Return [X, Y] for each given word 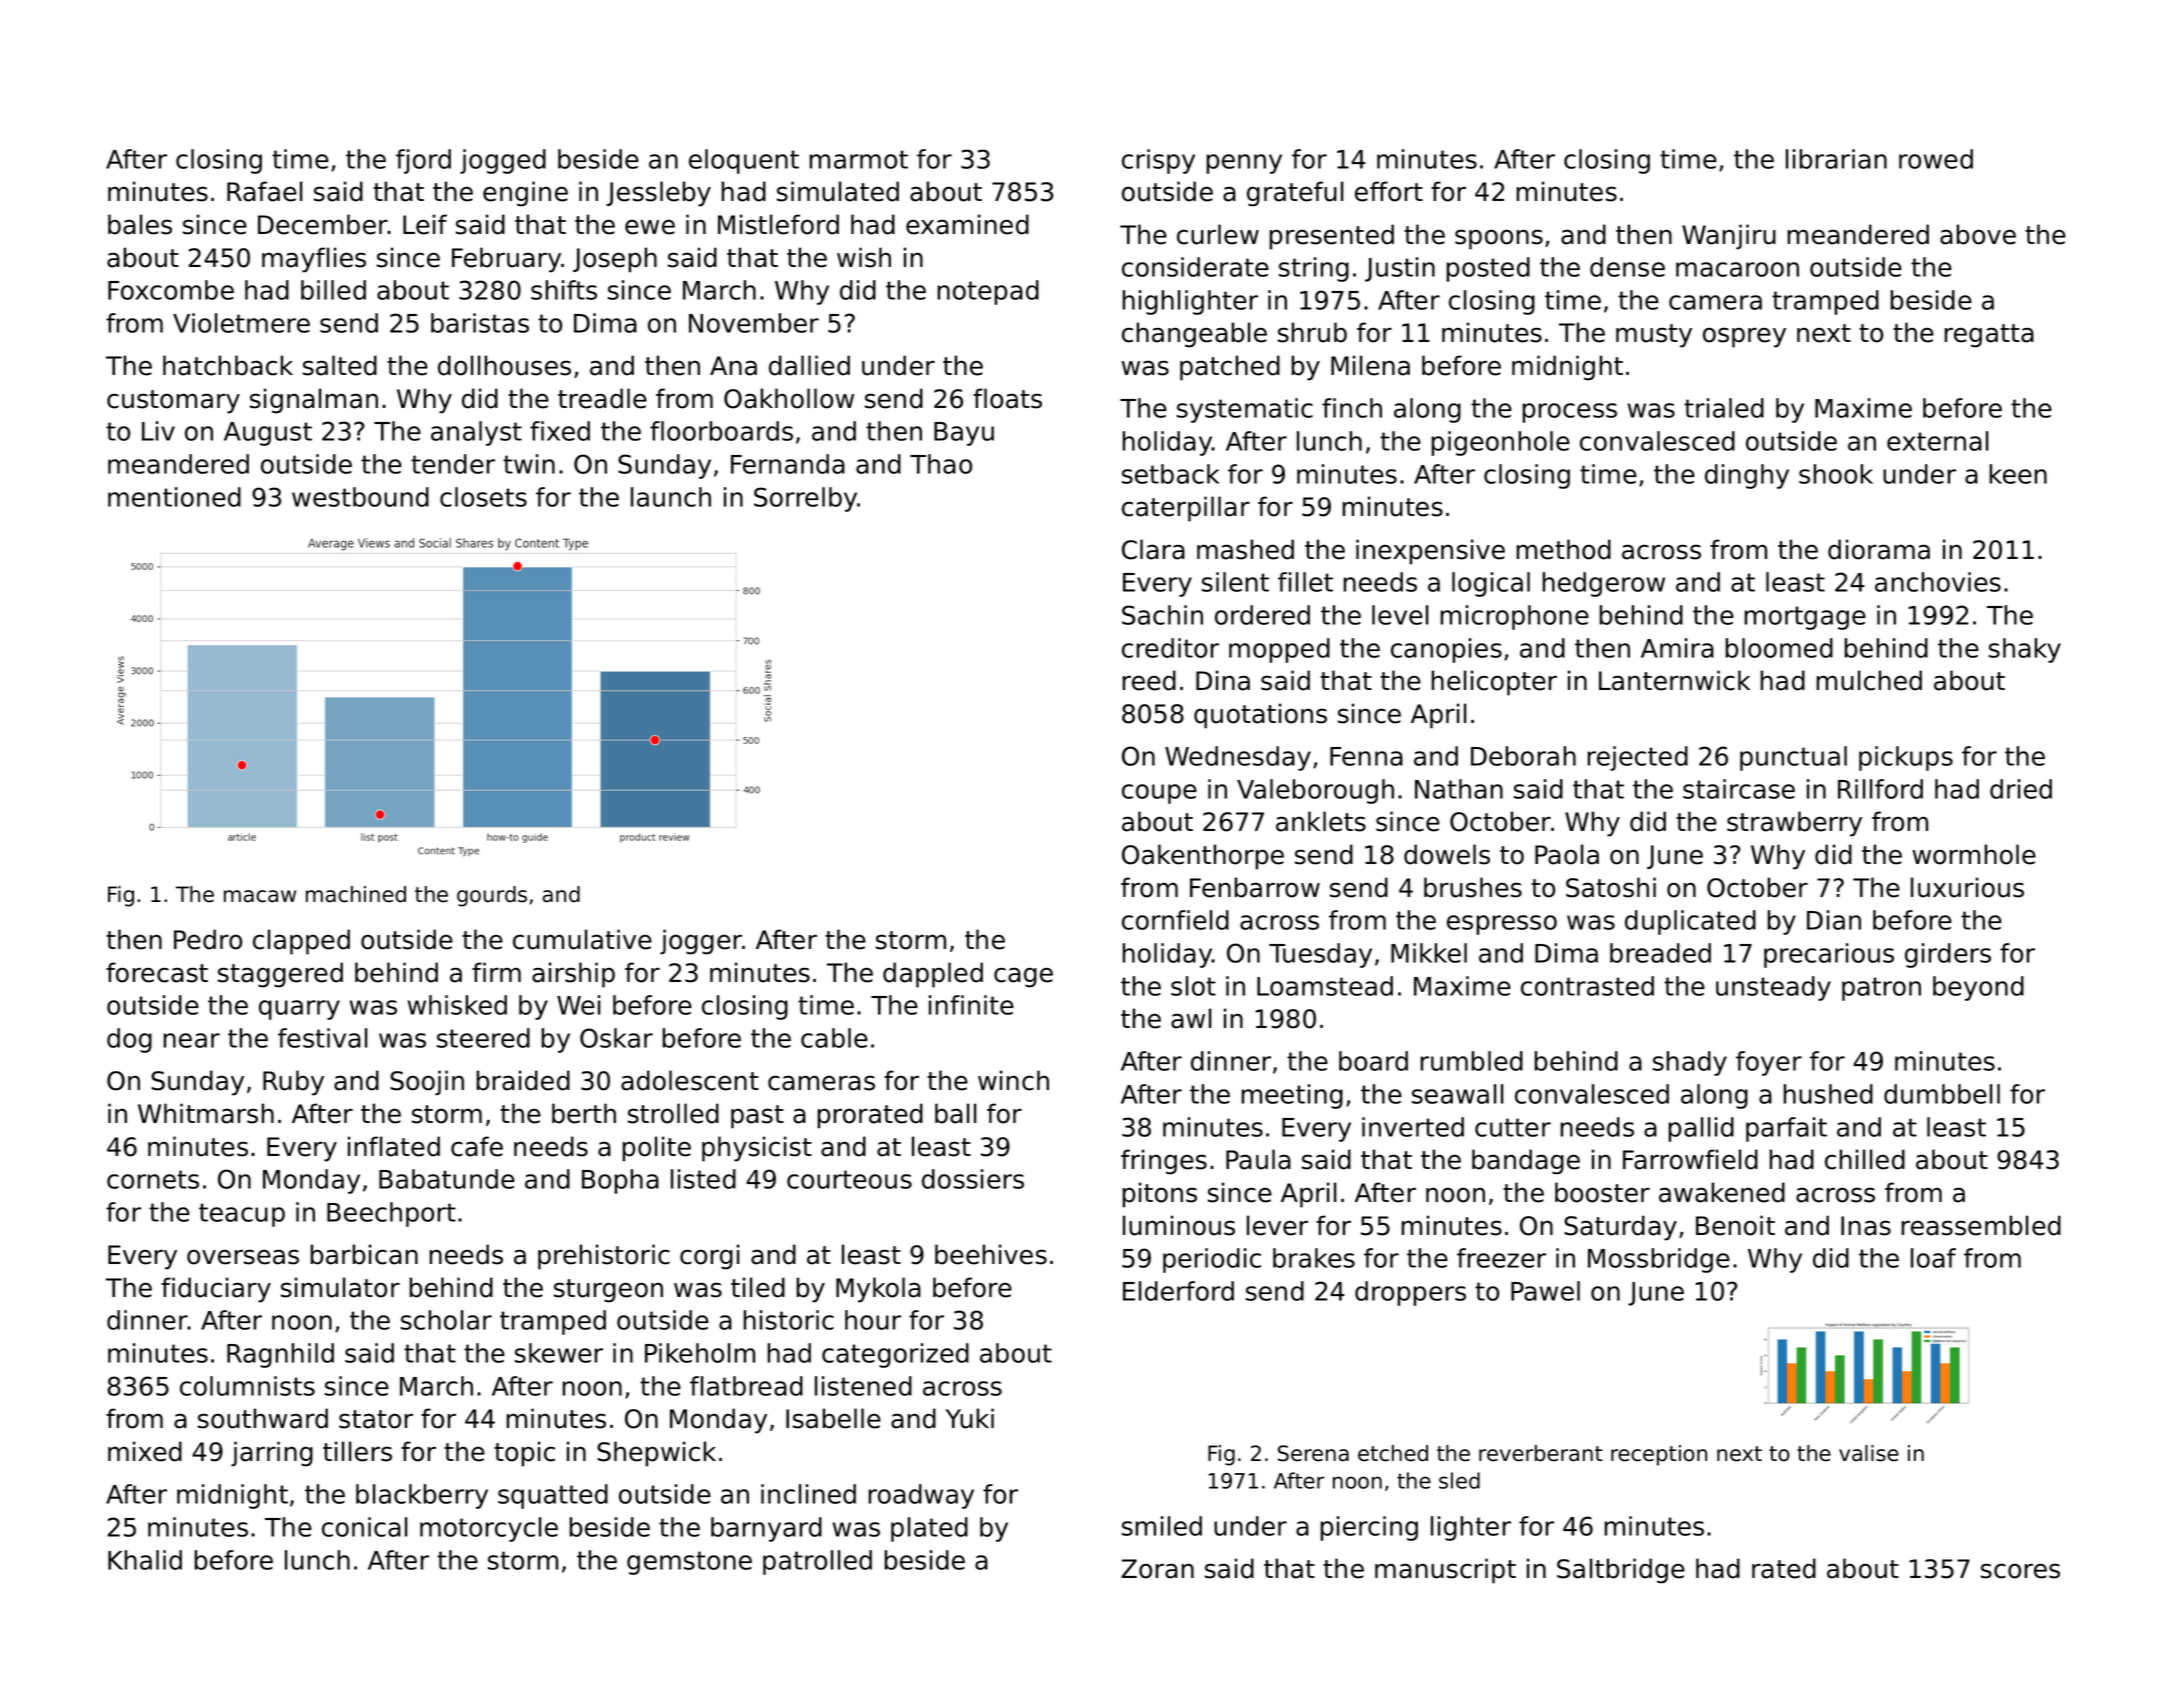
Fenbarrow [1255, 887]
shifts [564, 290]
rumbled [1472, 1061]
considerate [1195, 267]
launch [671, 497]
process [1570, 413]
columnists [247, 1386]
